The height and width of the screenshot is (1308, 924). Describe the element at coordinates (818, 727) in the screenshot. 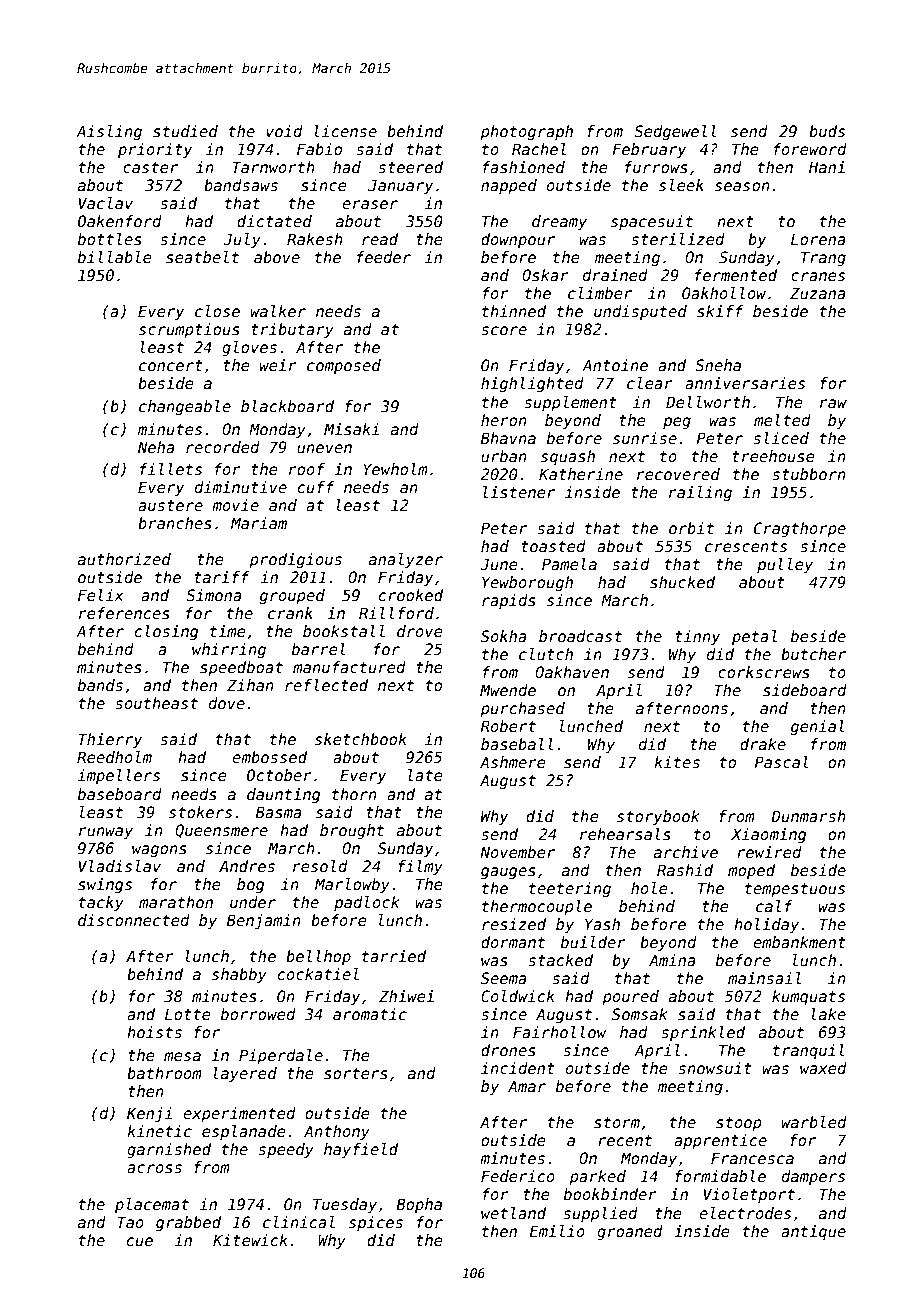

I see `genial` at that location.
